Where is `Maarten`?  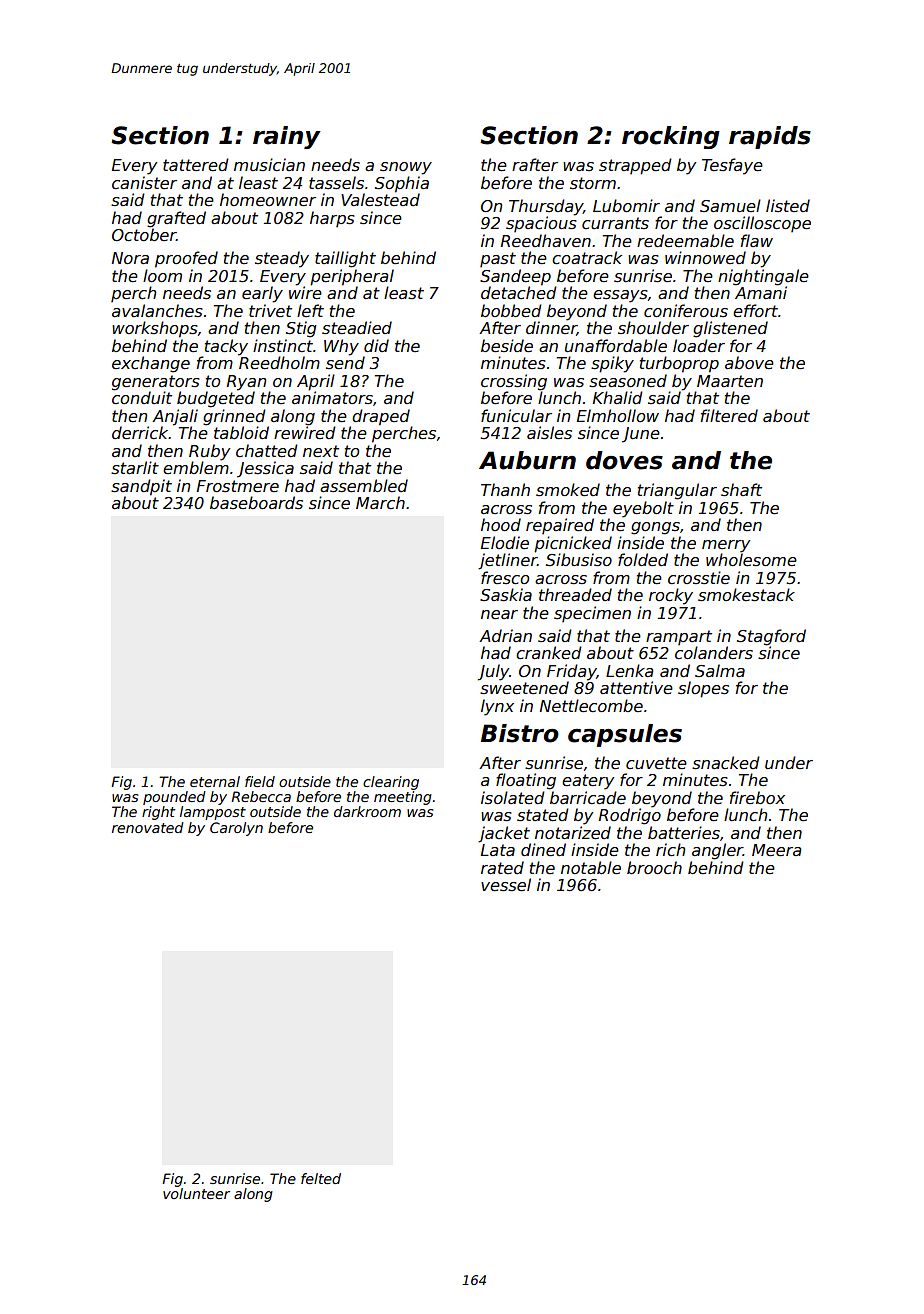 Maarten is located at coordinates (730, 381).
